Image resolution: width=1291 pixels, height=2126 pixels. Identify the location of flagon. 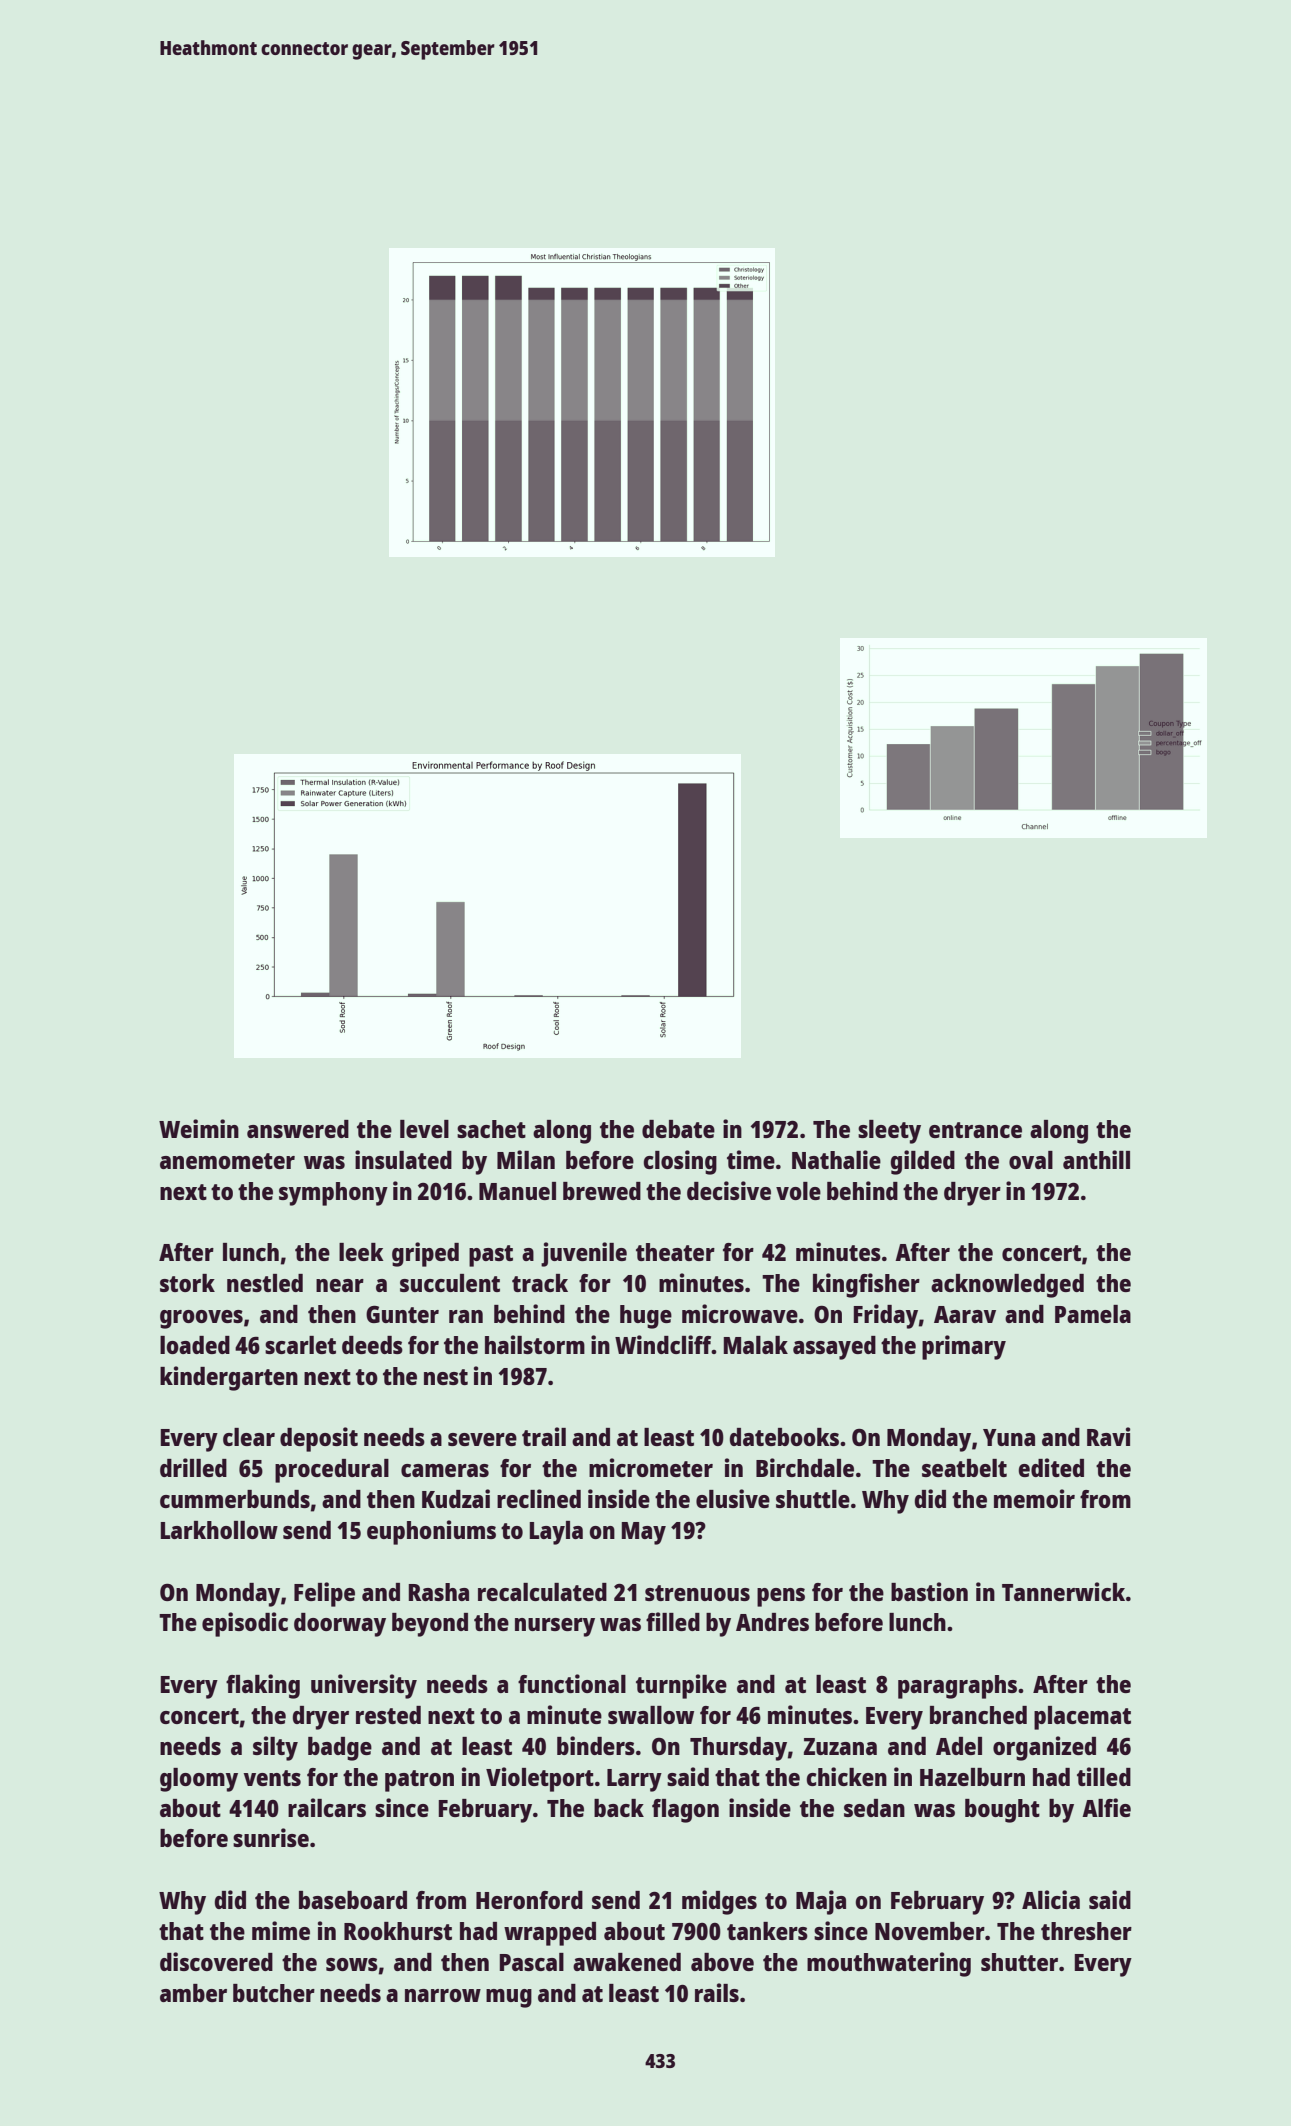
(685, 1811).
